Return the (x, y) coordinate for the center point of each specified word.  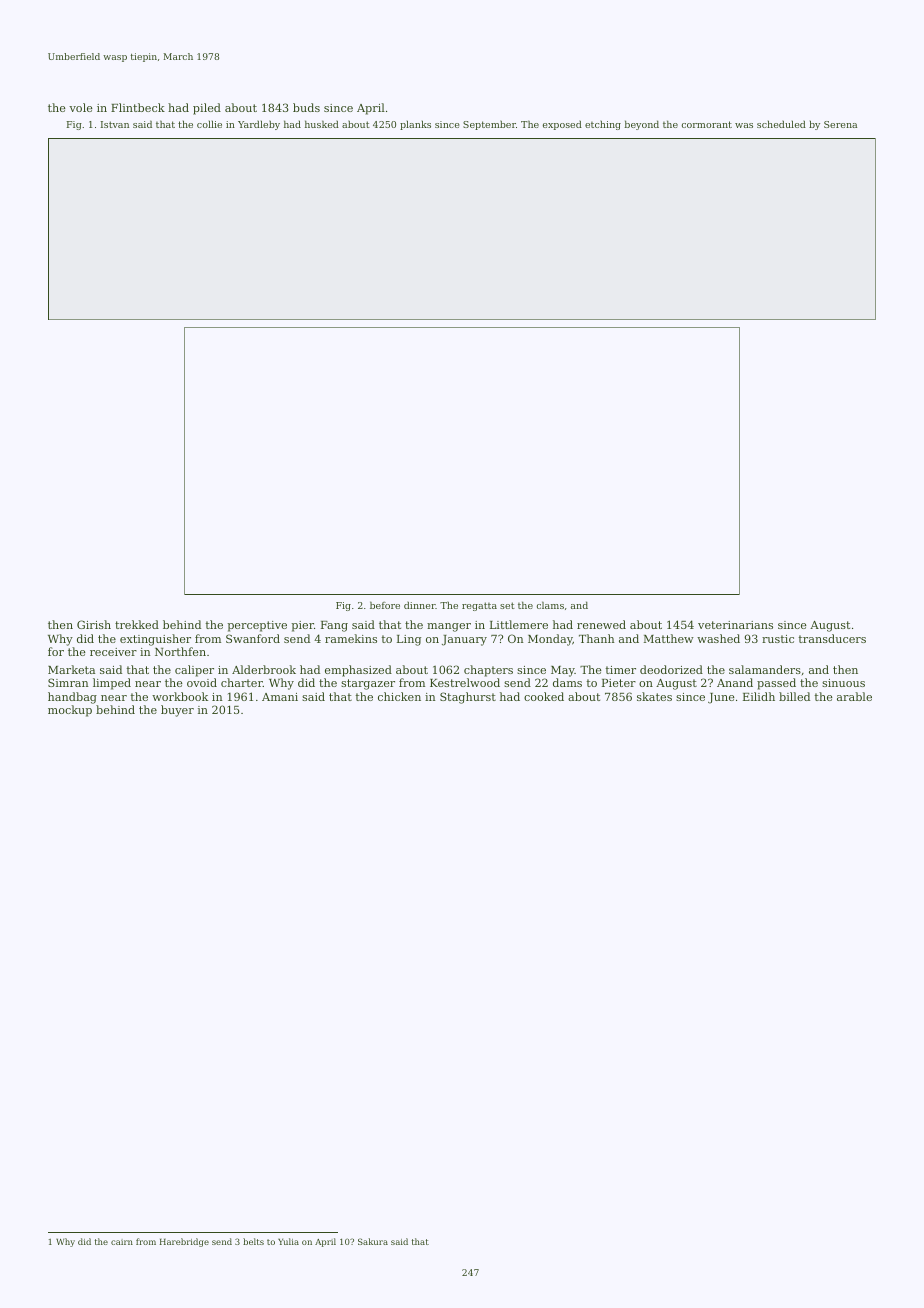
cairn (122, 1242)
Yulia (288, 1241)
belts (253, 1241)
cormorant (707, 124)
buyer (177, 711)
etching (603, 125)
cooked (544, 696)
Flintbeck (138, 107)
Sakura (373, 1241)
